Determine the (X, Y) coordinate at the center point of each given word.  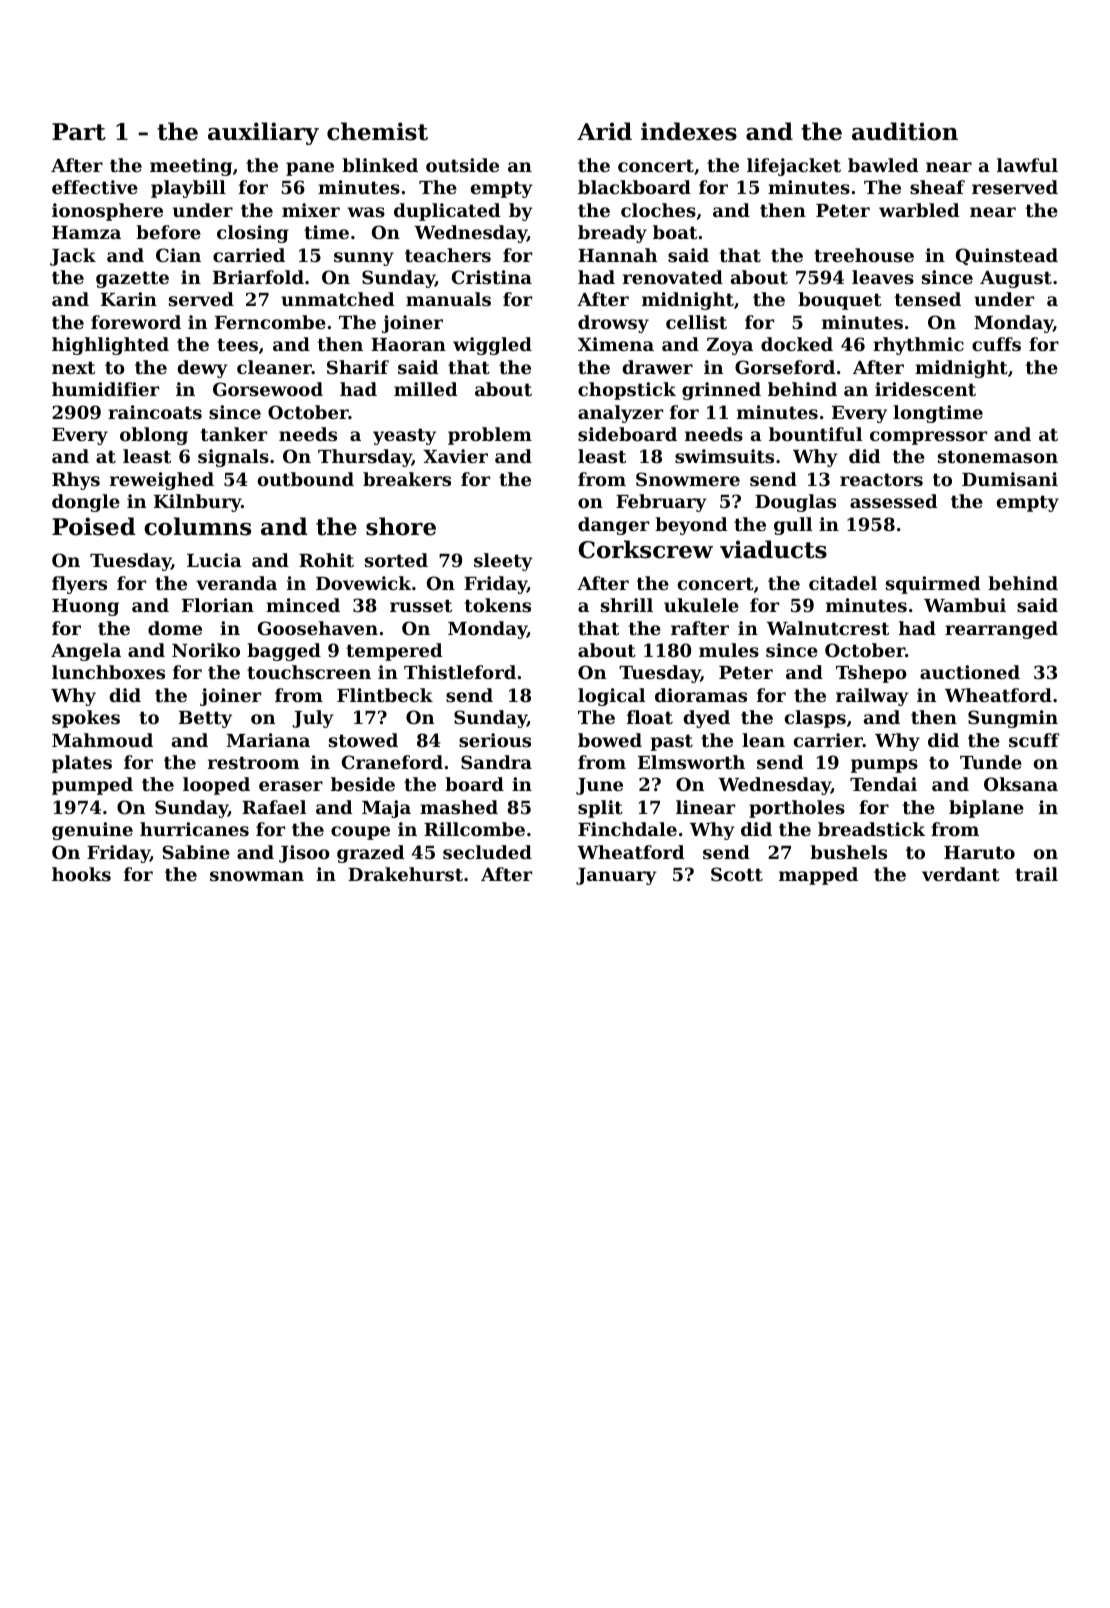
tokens (498, 605)
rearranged (1001, 630)
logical (611, 697)
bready (612, 234)
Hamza (86, 232)
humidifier (105, 389)
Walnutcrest (828, 628)
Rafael (274, 807)
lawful (1027, 165)
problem (490, 436)
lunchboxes (108, 672)
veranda (236, 583)
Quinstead (1007, 256)
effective (95, 187)
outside (462, 165)
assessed (893, 501)
